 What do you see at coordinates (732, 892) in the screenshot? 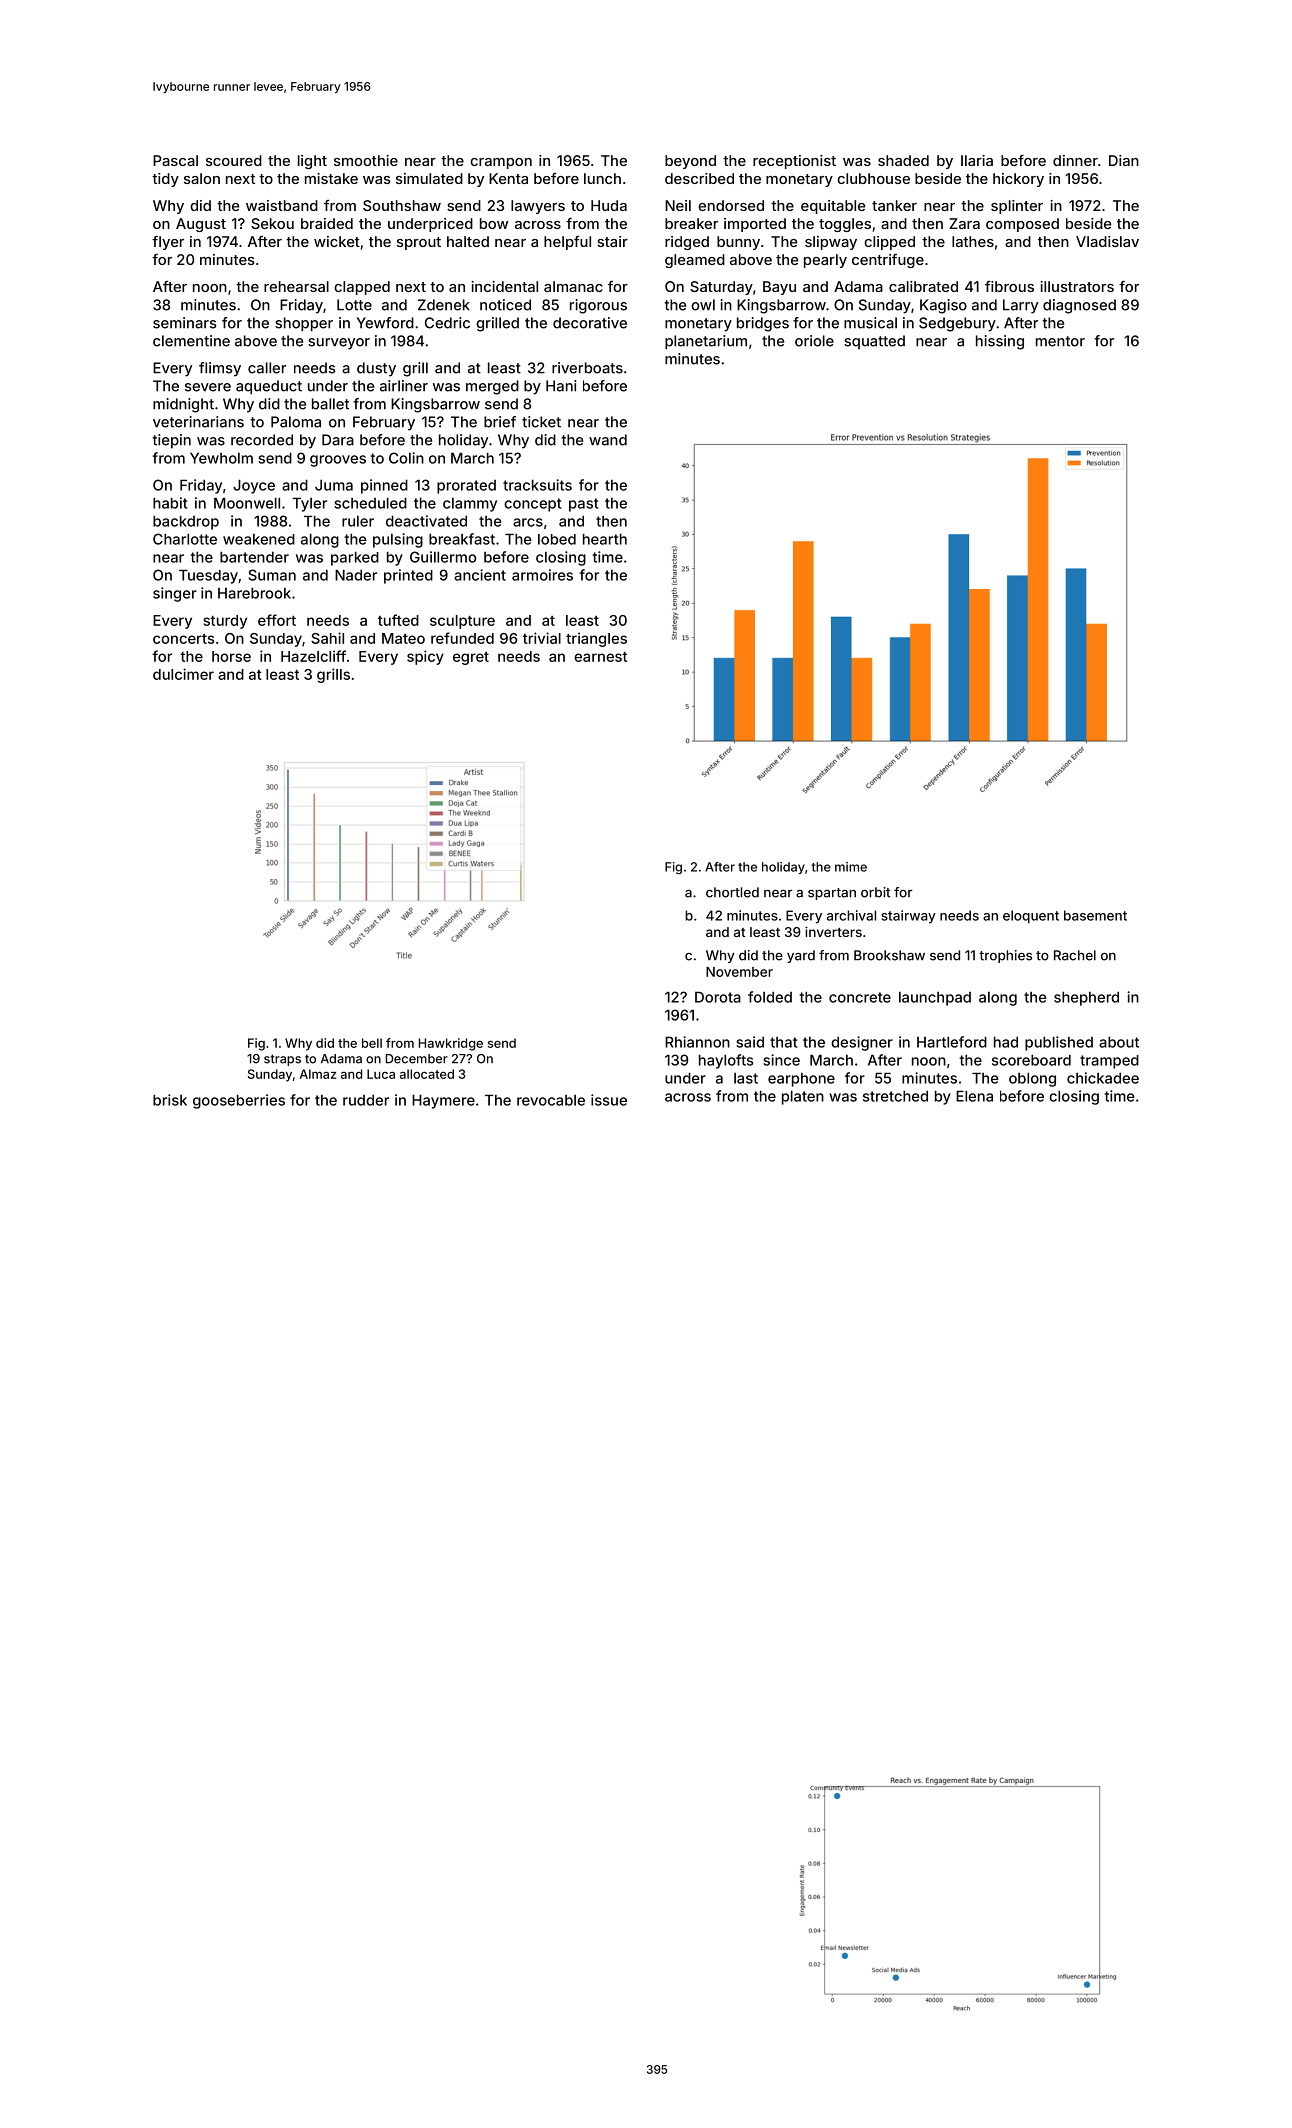
I see `chortled` at bounding box center [732, 892].
